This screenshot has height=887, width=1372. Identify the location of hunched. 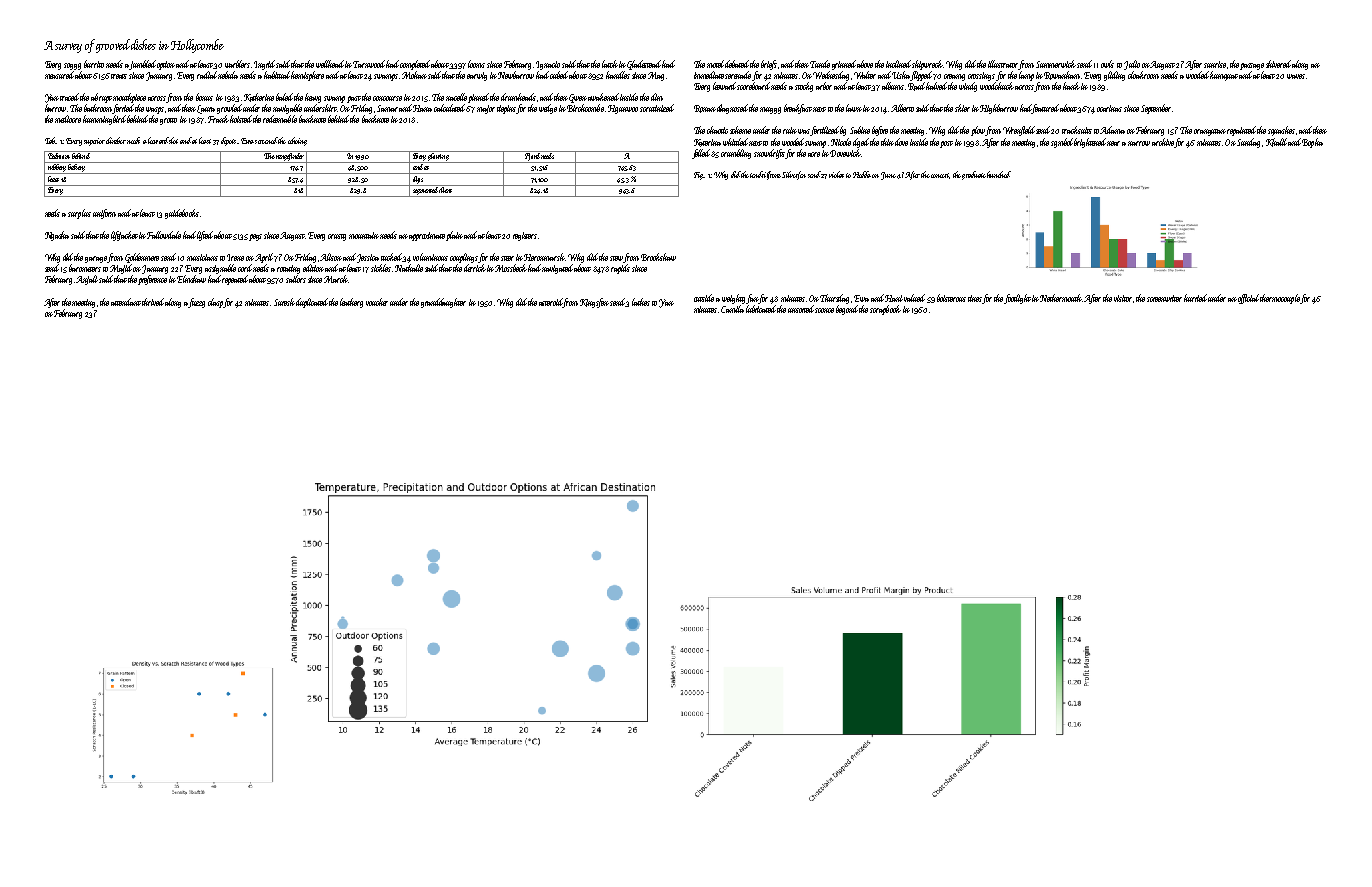
(999, 174).
